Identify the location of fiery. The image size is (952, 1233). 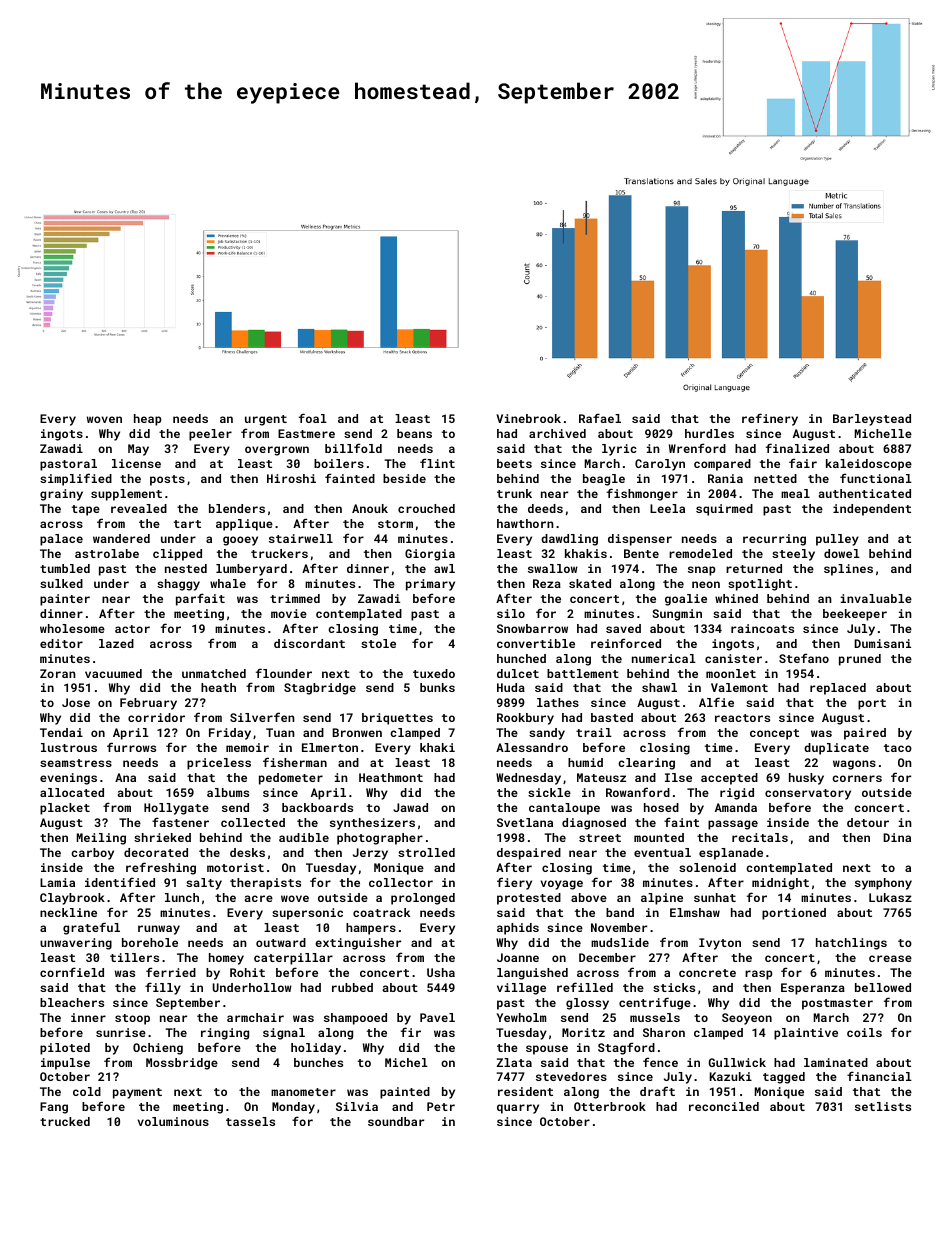
(514, 883).
